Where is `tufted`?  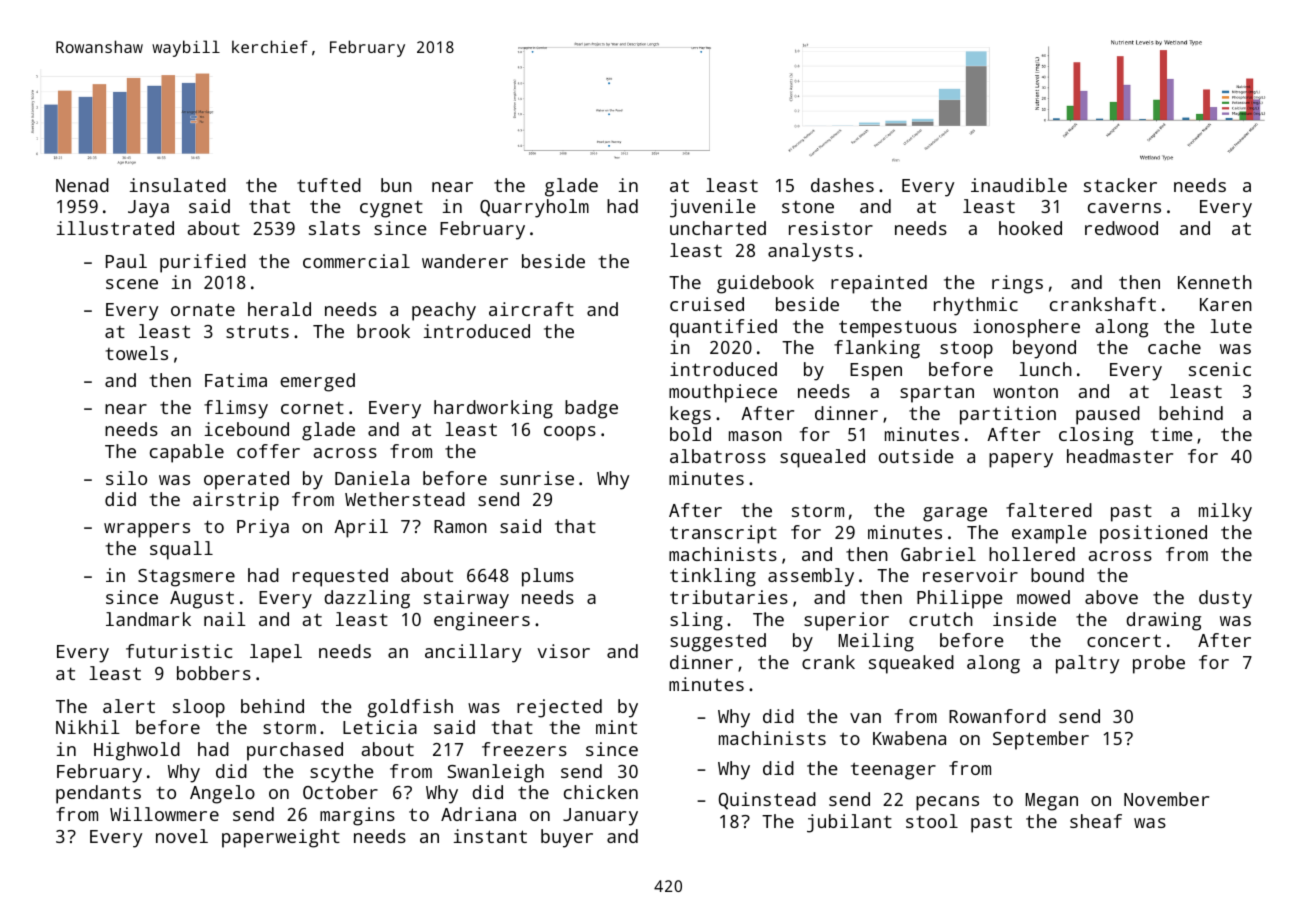 tufted is located at coordinates (329, 185).
